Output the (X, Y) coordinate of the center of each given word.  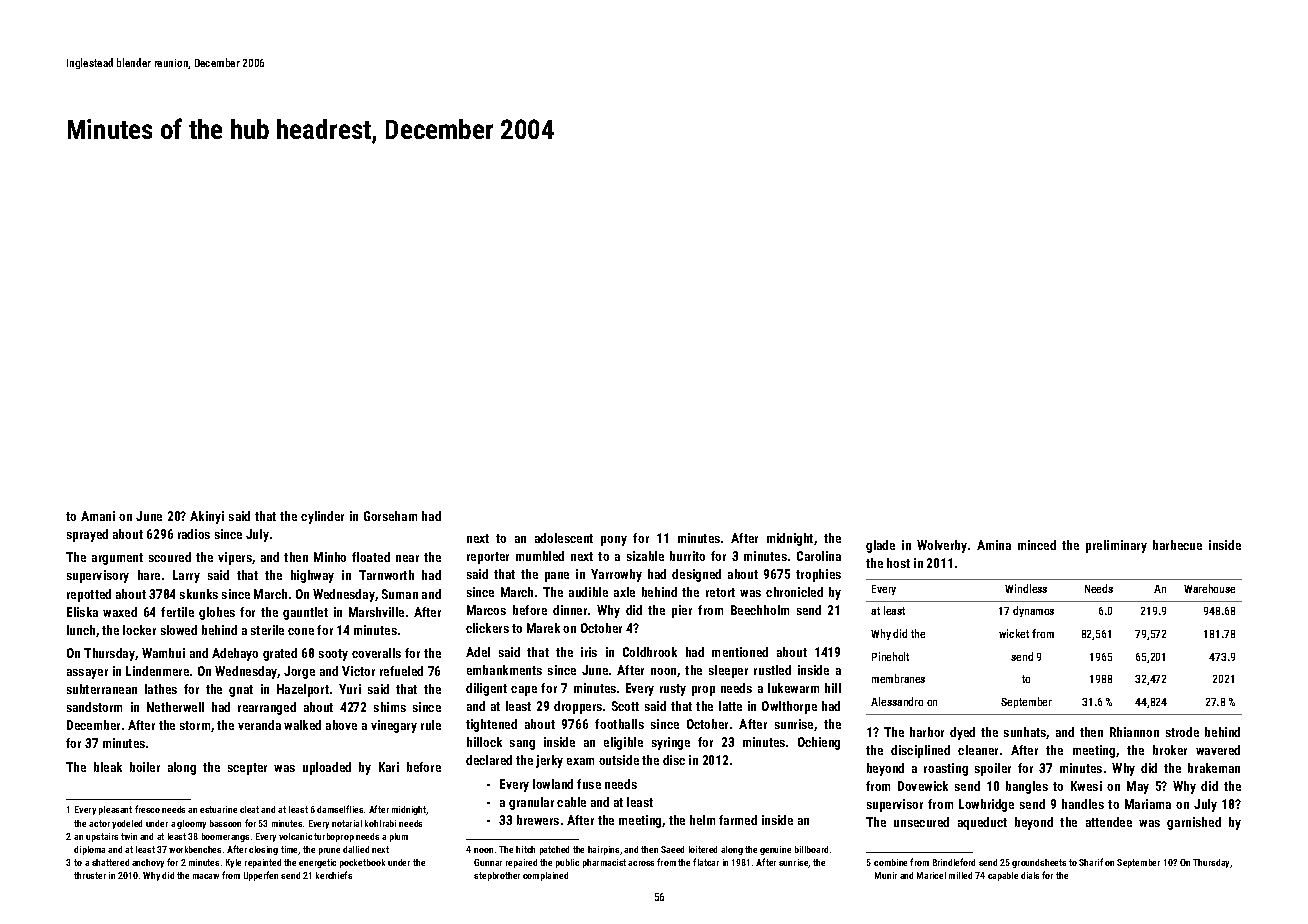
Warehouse (1209, 588)
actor (99, 823)
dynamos (1033, 611)
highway (312, 576)
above (341, 725)
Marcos (486, 610)
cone (301, 631)
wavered (1218, 750)
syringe (671, 743)
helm (702, 820)
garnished (1194, 823)
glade (880, 546)
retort (720, 592)
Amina (994, 545)
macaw (206, 876)
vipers (235, 558)
